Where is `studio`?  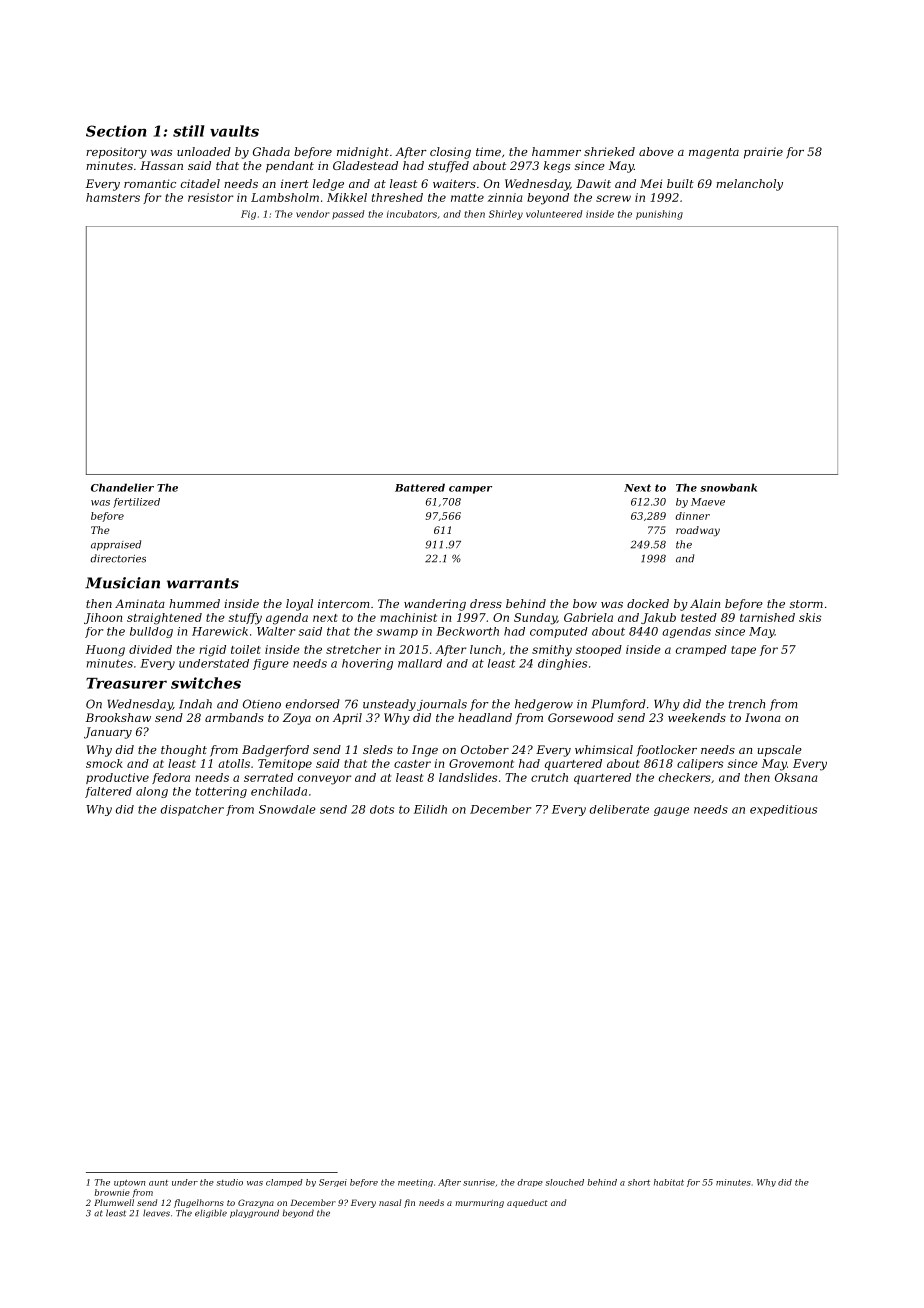
studio is located at coordinates (230, 1182).
